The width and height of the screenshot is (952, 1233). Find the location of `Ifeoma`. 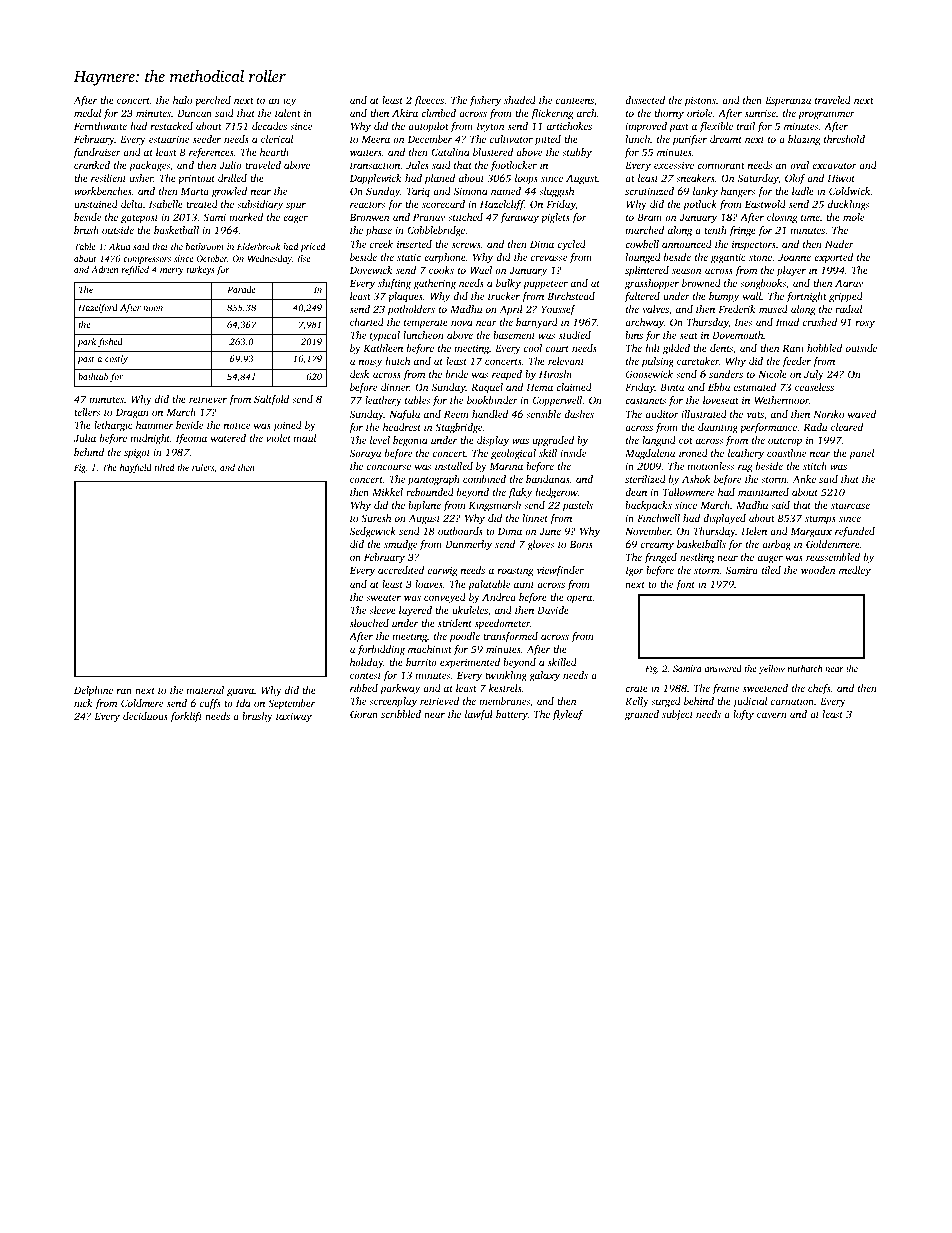

Ifeoma is located at coordinates (191, 439).
